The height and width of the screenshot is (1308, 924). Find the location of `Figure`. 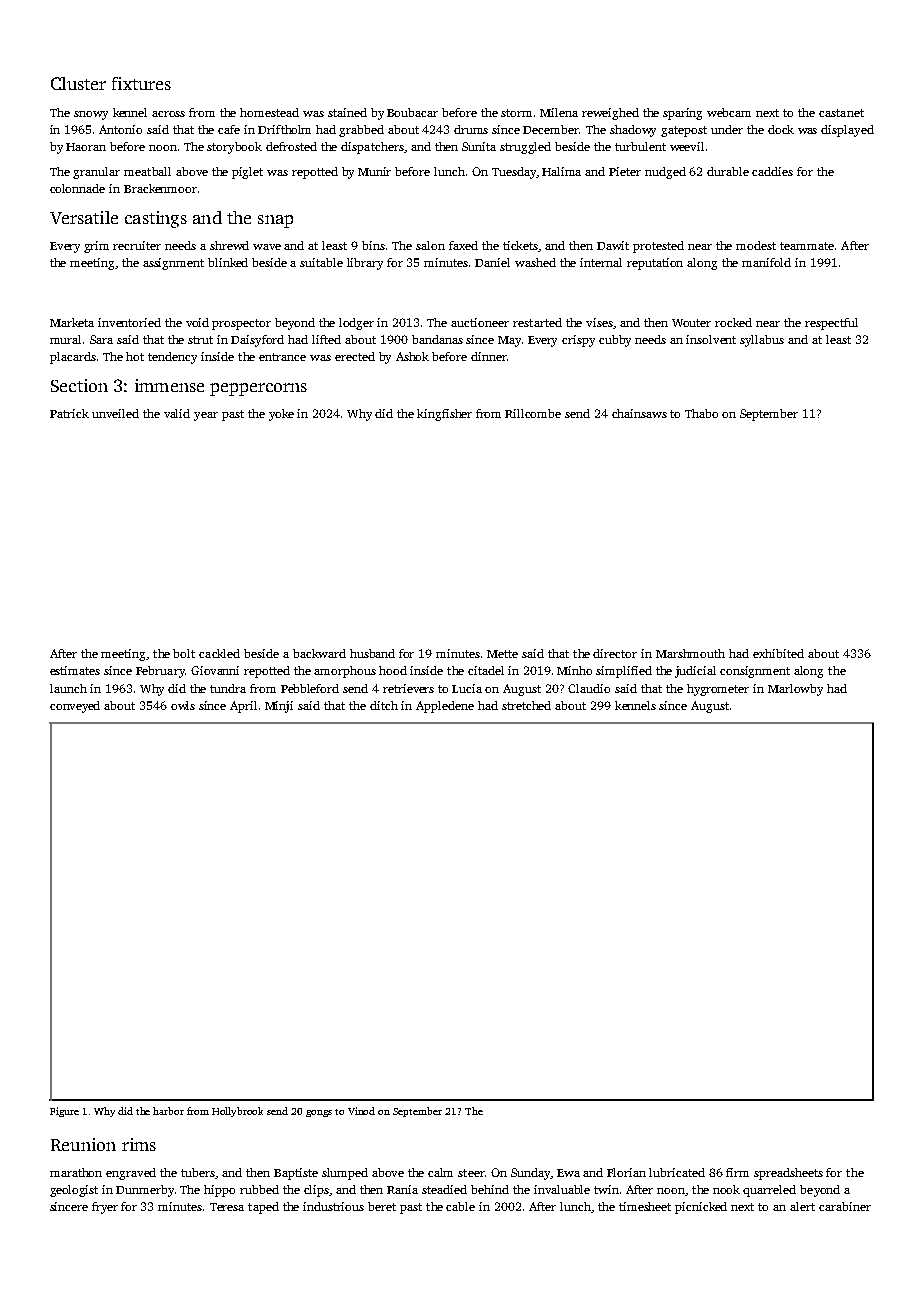

Figure is located at coordinates (64, 1112).
